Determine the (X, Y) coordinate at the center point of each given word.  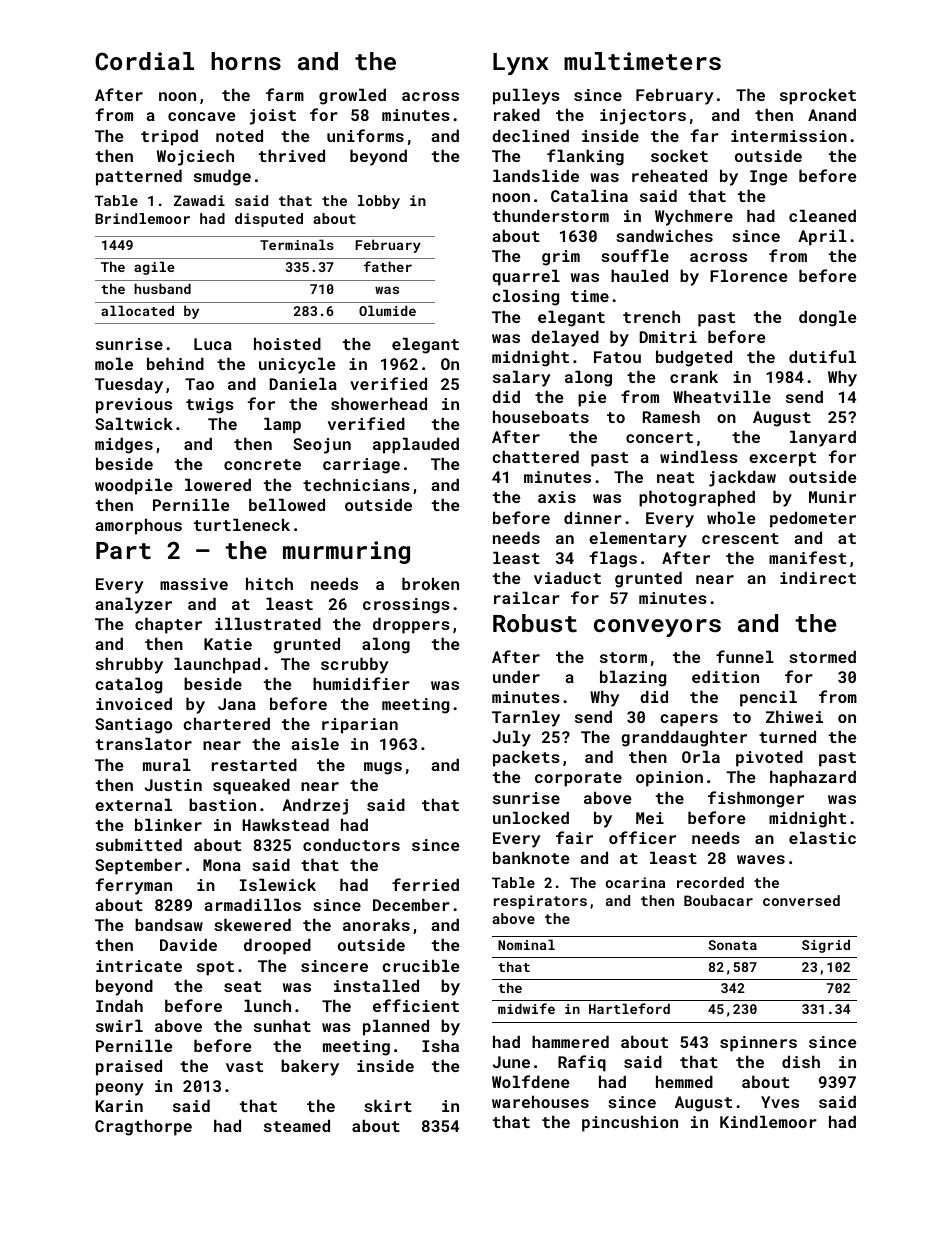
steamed (297, 1125)
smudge (222, 177)
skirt (388, 1105)
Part (123, 550)
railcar (527, 597)
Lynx (521, 64)
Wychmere (694, 217)
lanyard (823, 438)
